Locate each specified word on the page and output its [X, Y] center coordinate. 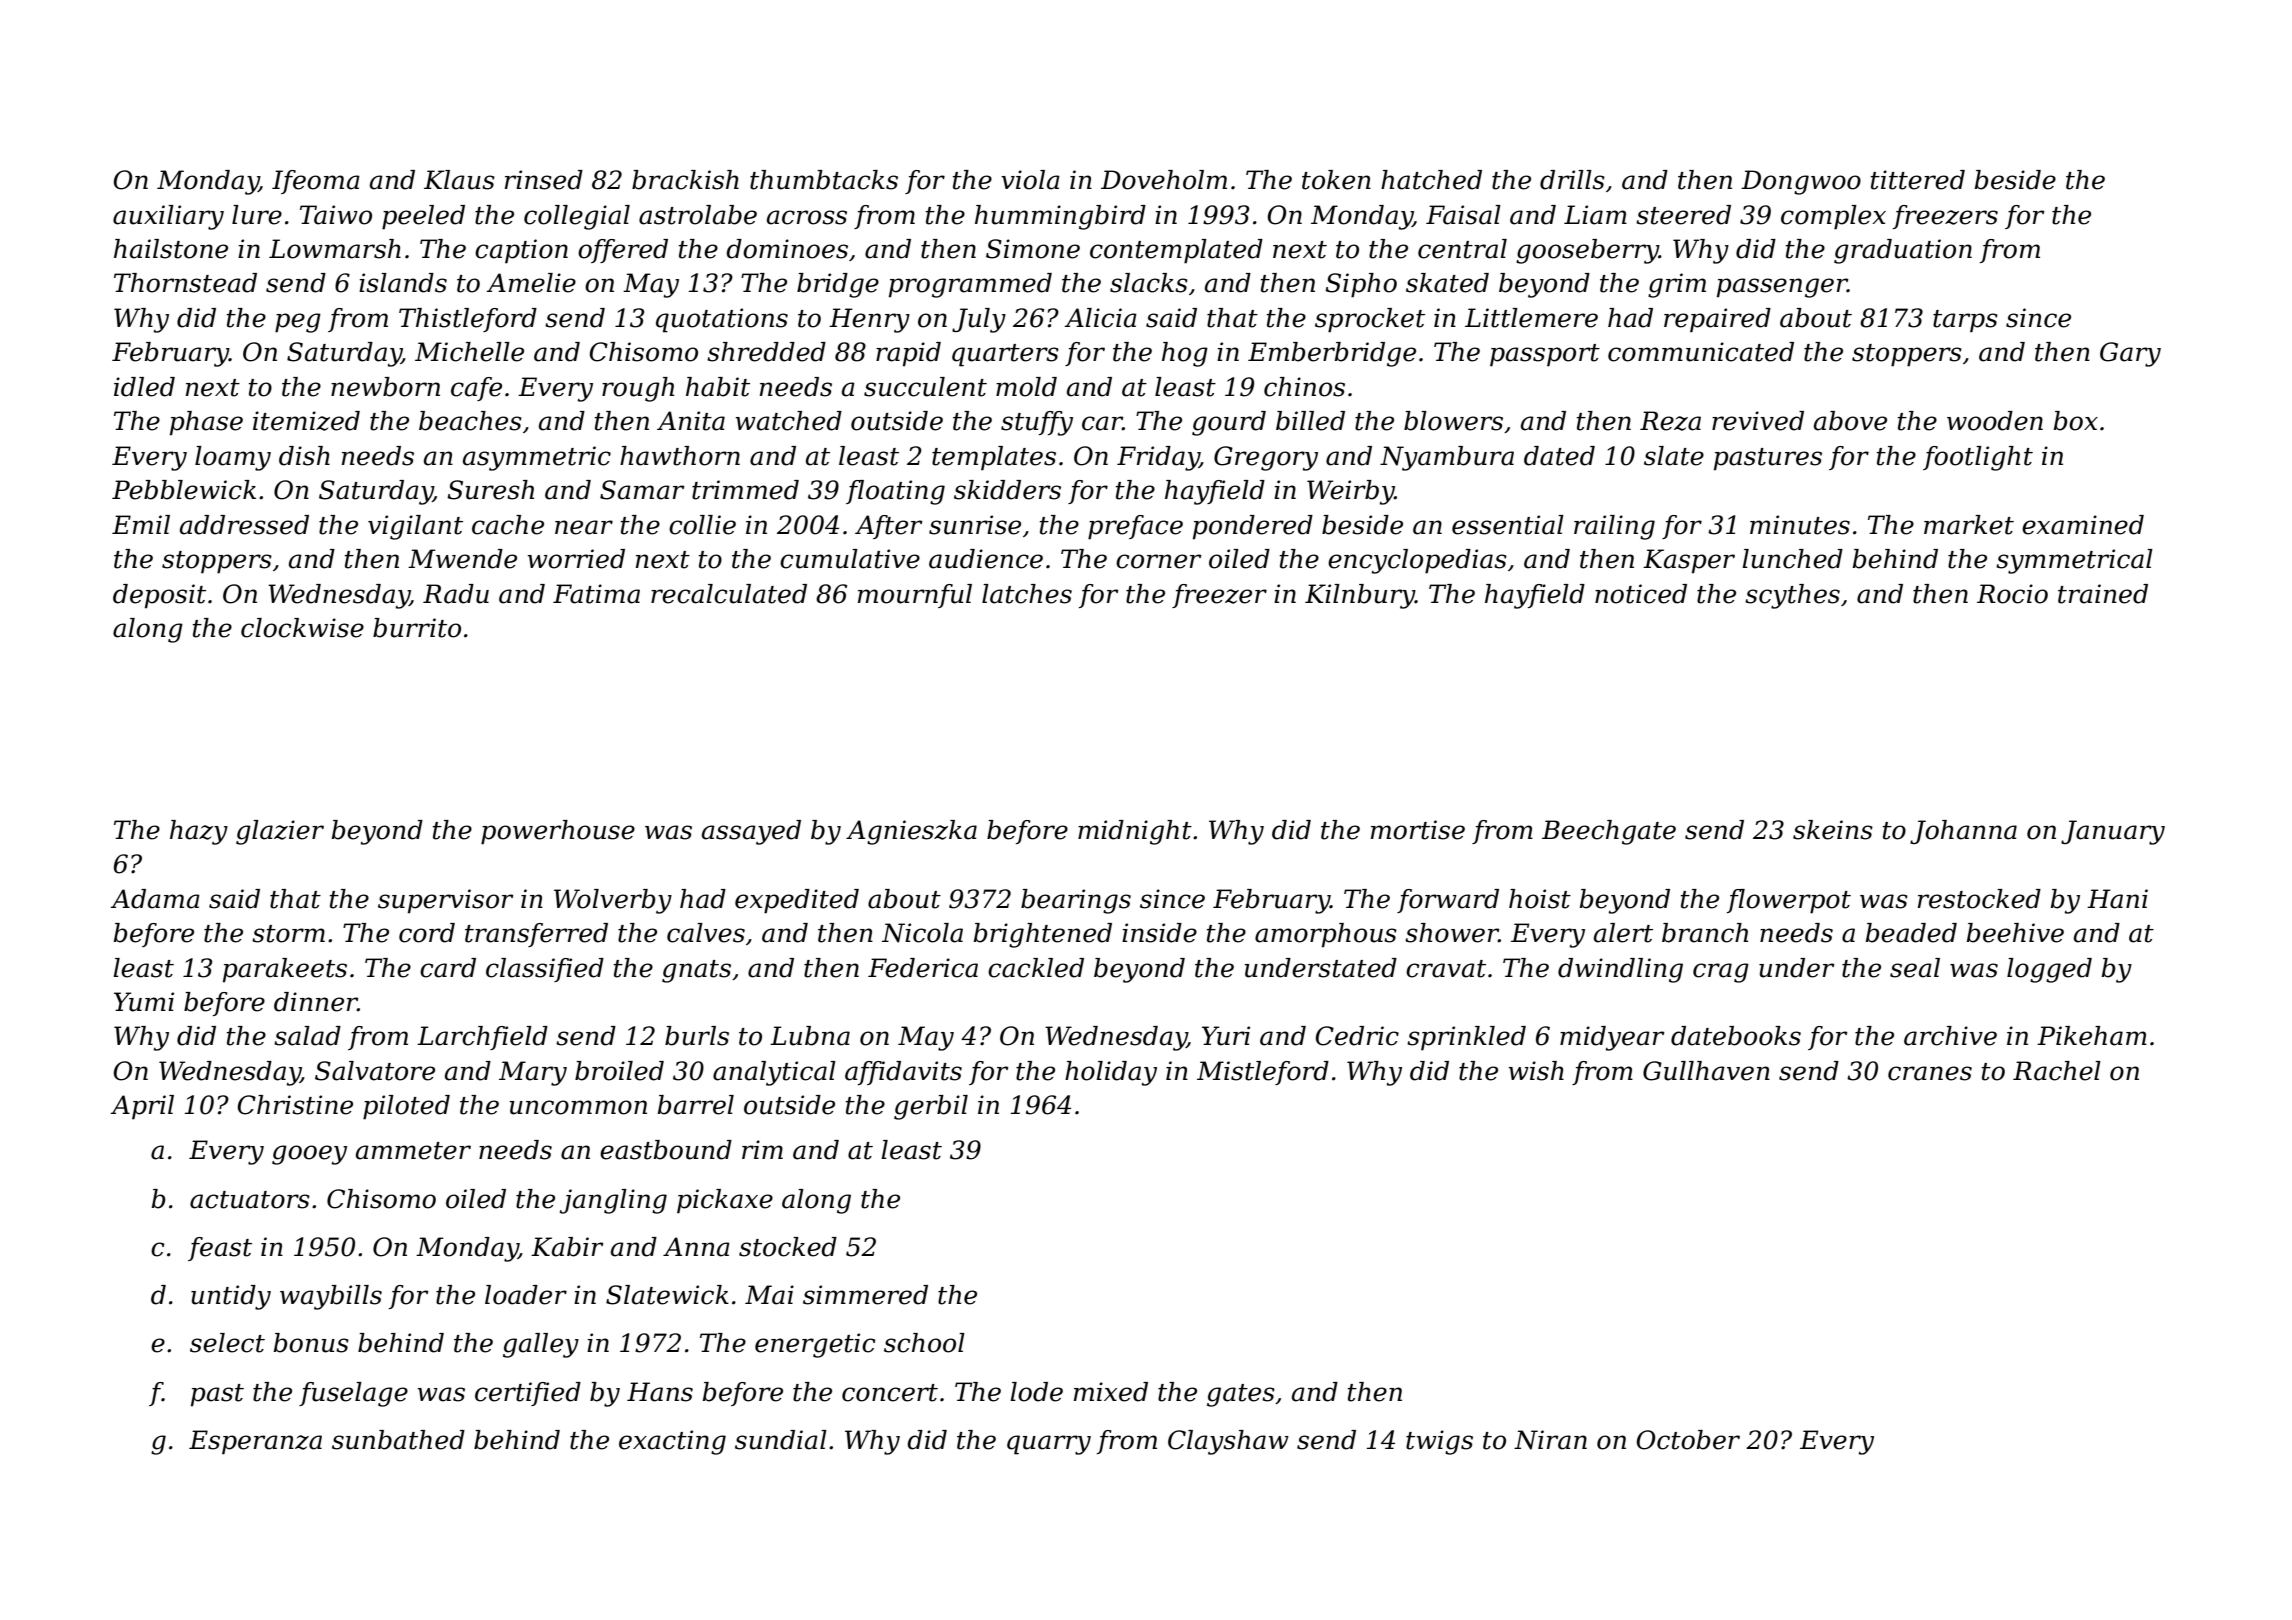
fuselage [353, 1394]
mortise [1418, 830]
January [2113, 832]
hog [1185, 354]
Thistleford [468, 320]
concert [890, 1393]
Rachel [2057, 1071]
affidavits [903, 1073]
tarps [1965, 321]
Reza [1670, 421]
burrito [417, 628]
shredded [766, 352]
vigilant [415, 527]
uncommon [578, 1107]
